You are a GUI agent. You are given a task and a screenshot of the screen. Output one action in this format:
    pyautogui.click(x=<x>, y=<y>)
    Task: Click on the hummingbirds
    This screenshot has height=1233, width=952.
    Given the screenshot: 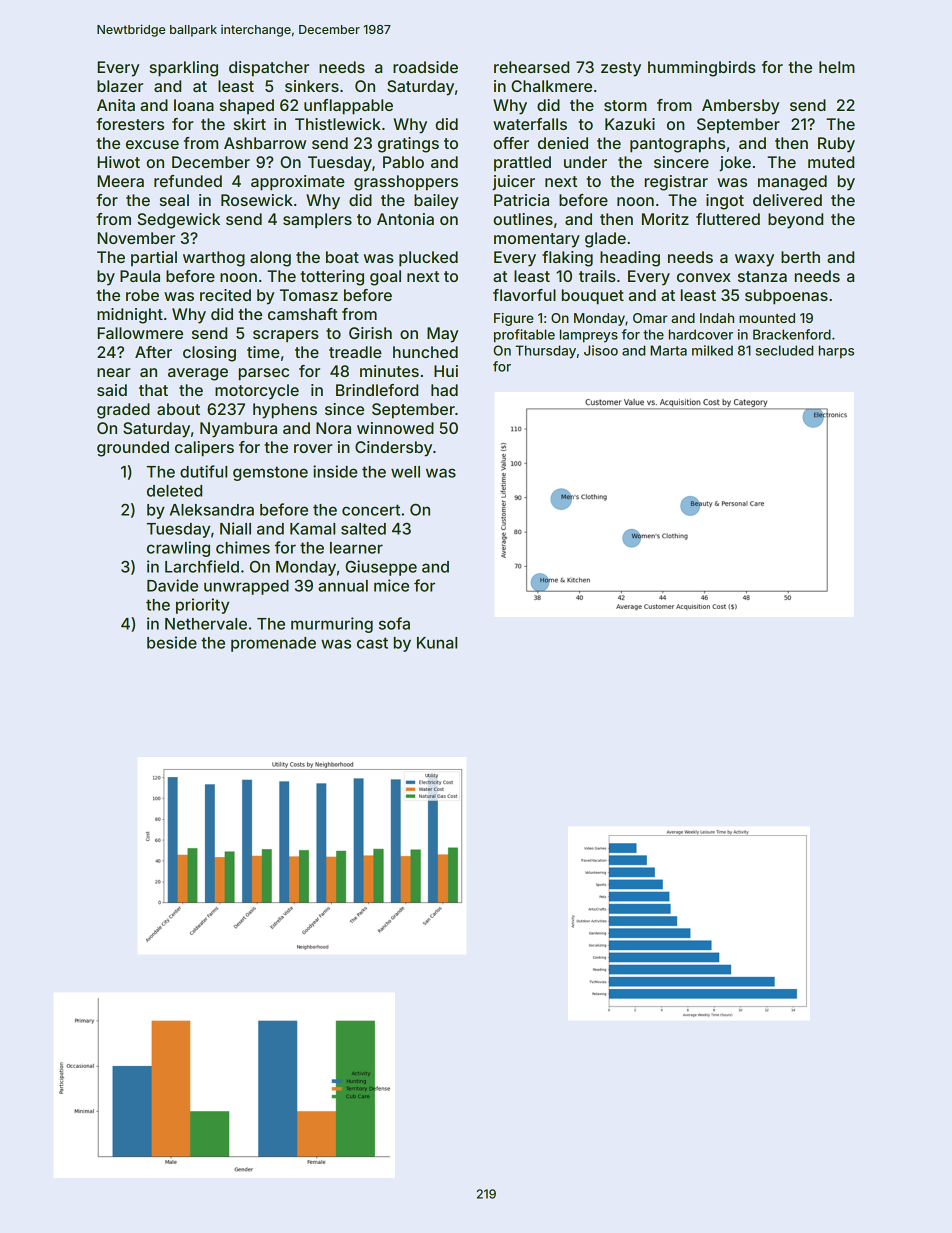 What is the action you would take?
    pyautogui.click(x=702, y=69)
